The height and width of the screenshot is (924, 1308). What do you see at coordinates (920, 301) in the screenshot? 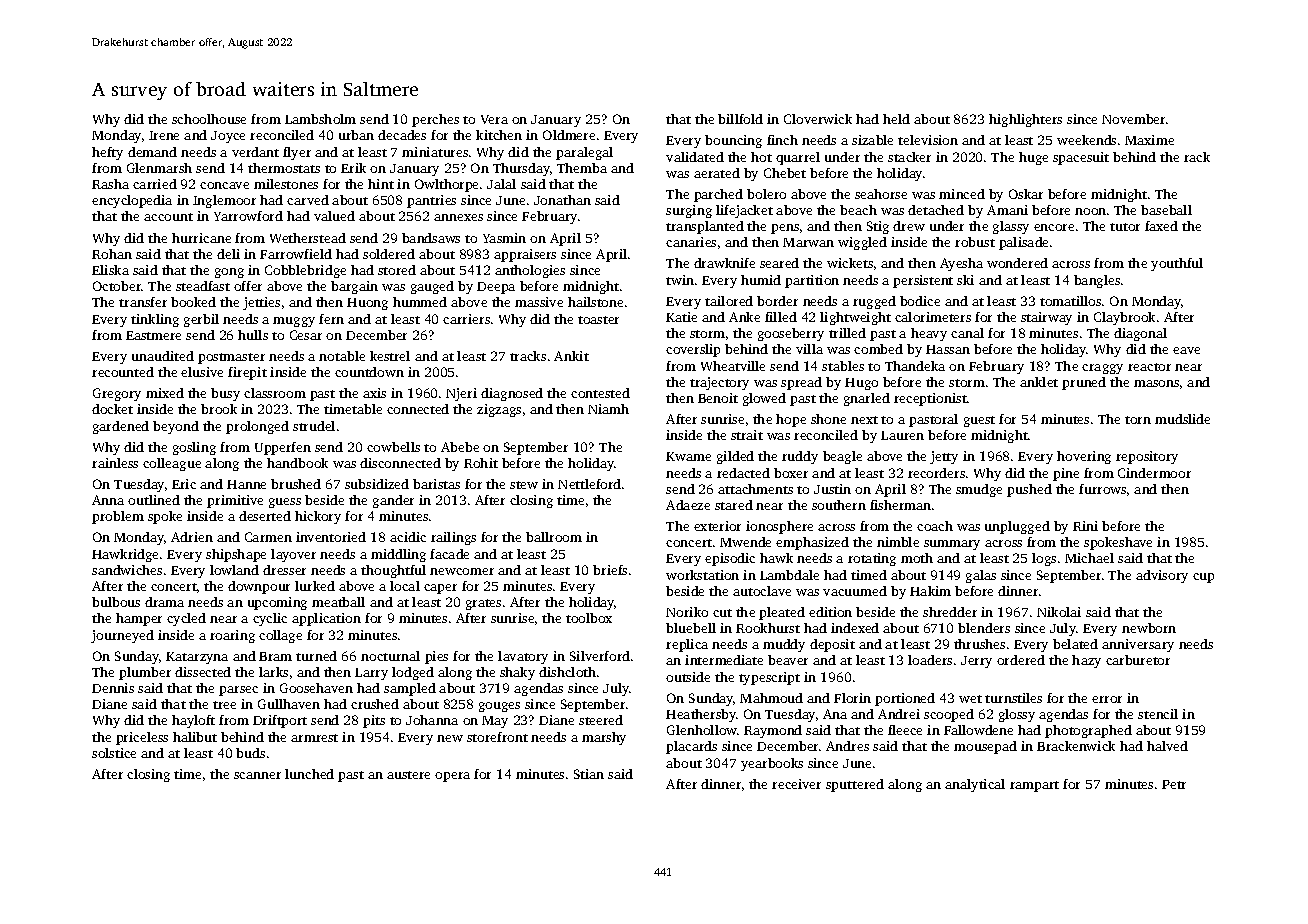
I see `bodice` at bounding box center [920, 301].
